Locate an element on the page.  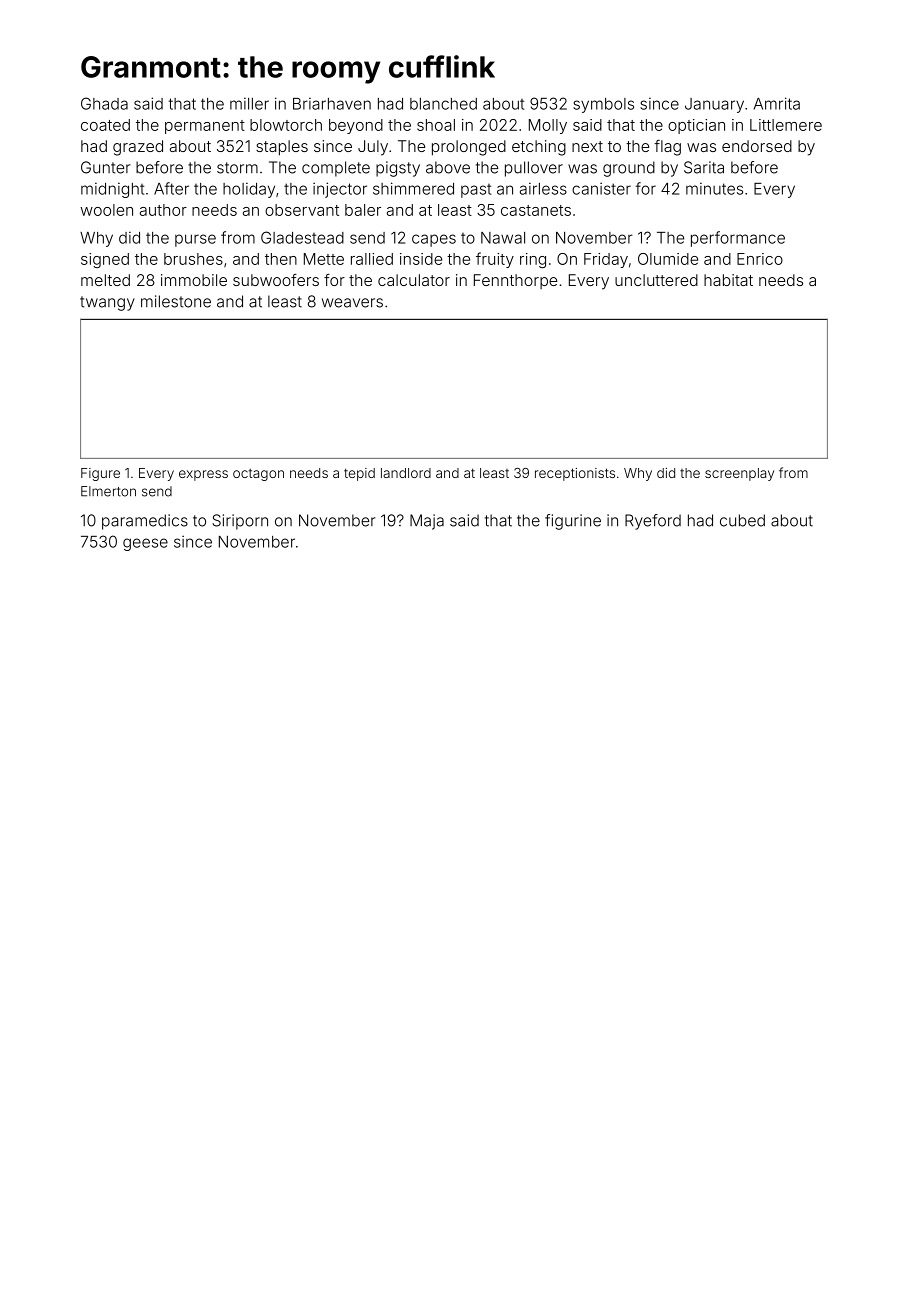
milestone is located at coordinates (176, 301).
